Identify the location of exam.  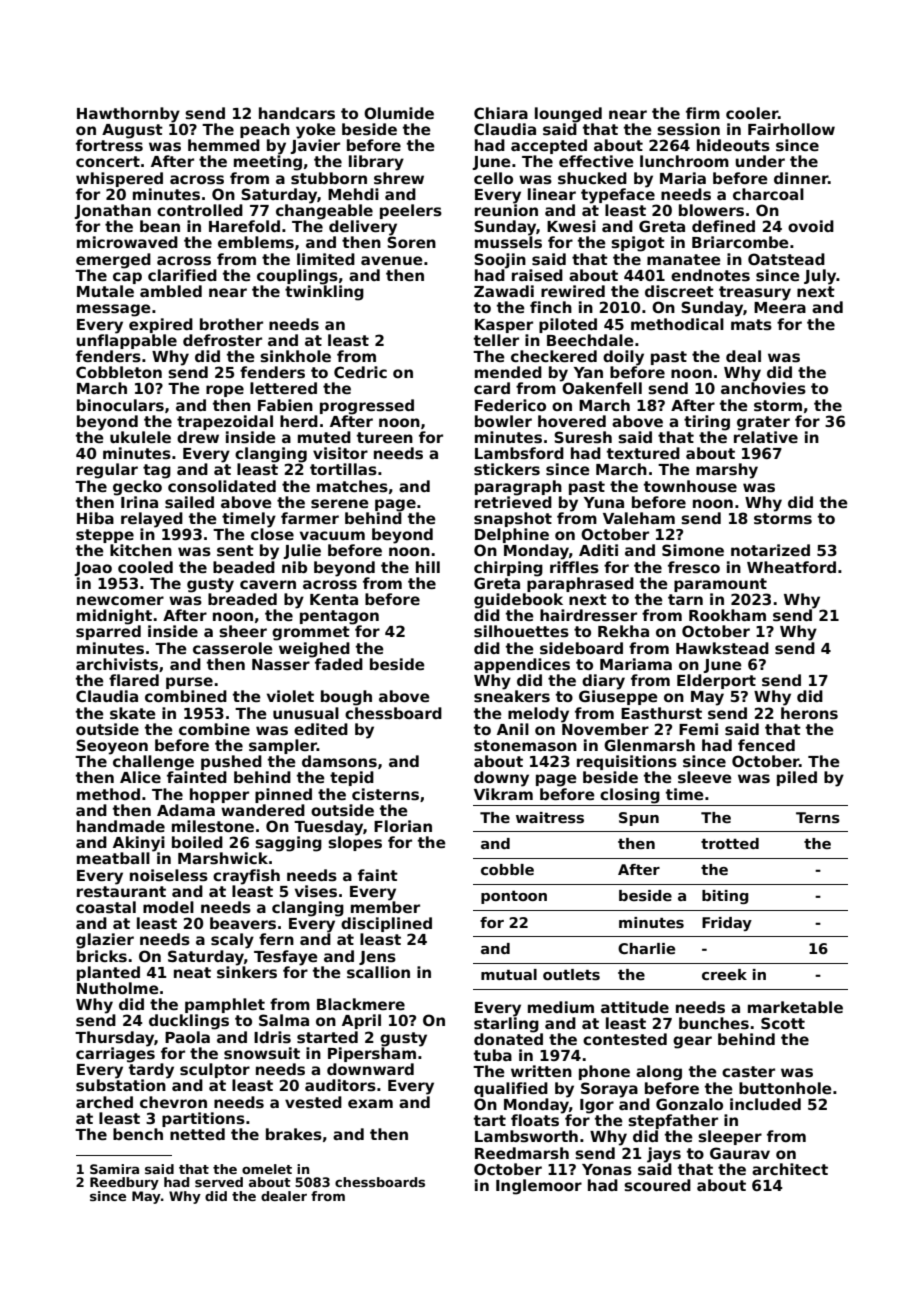
(370, 1103).
